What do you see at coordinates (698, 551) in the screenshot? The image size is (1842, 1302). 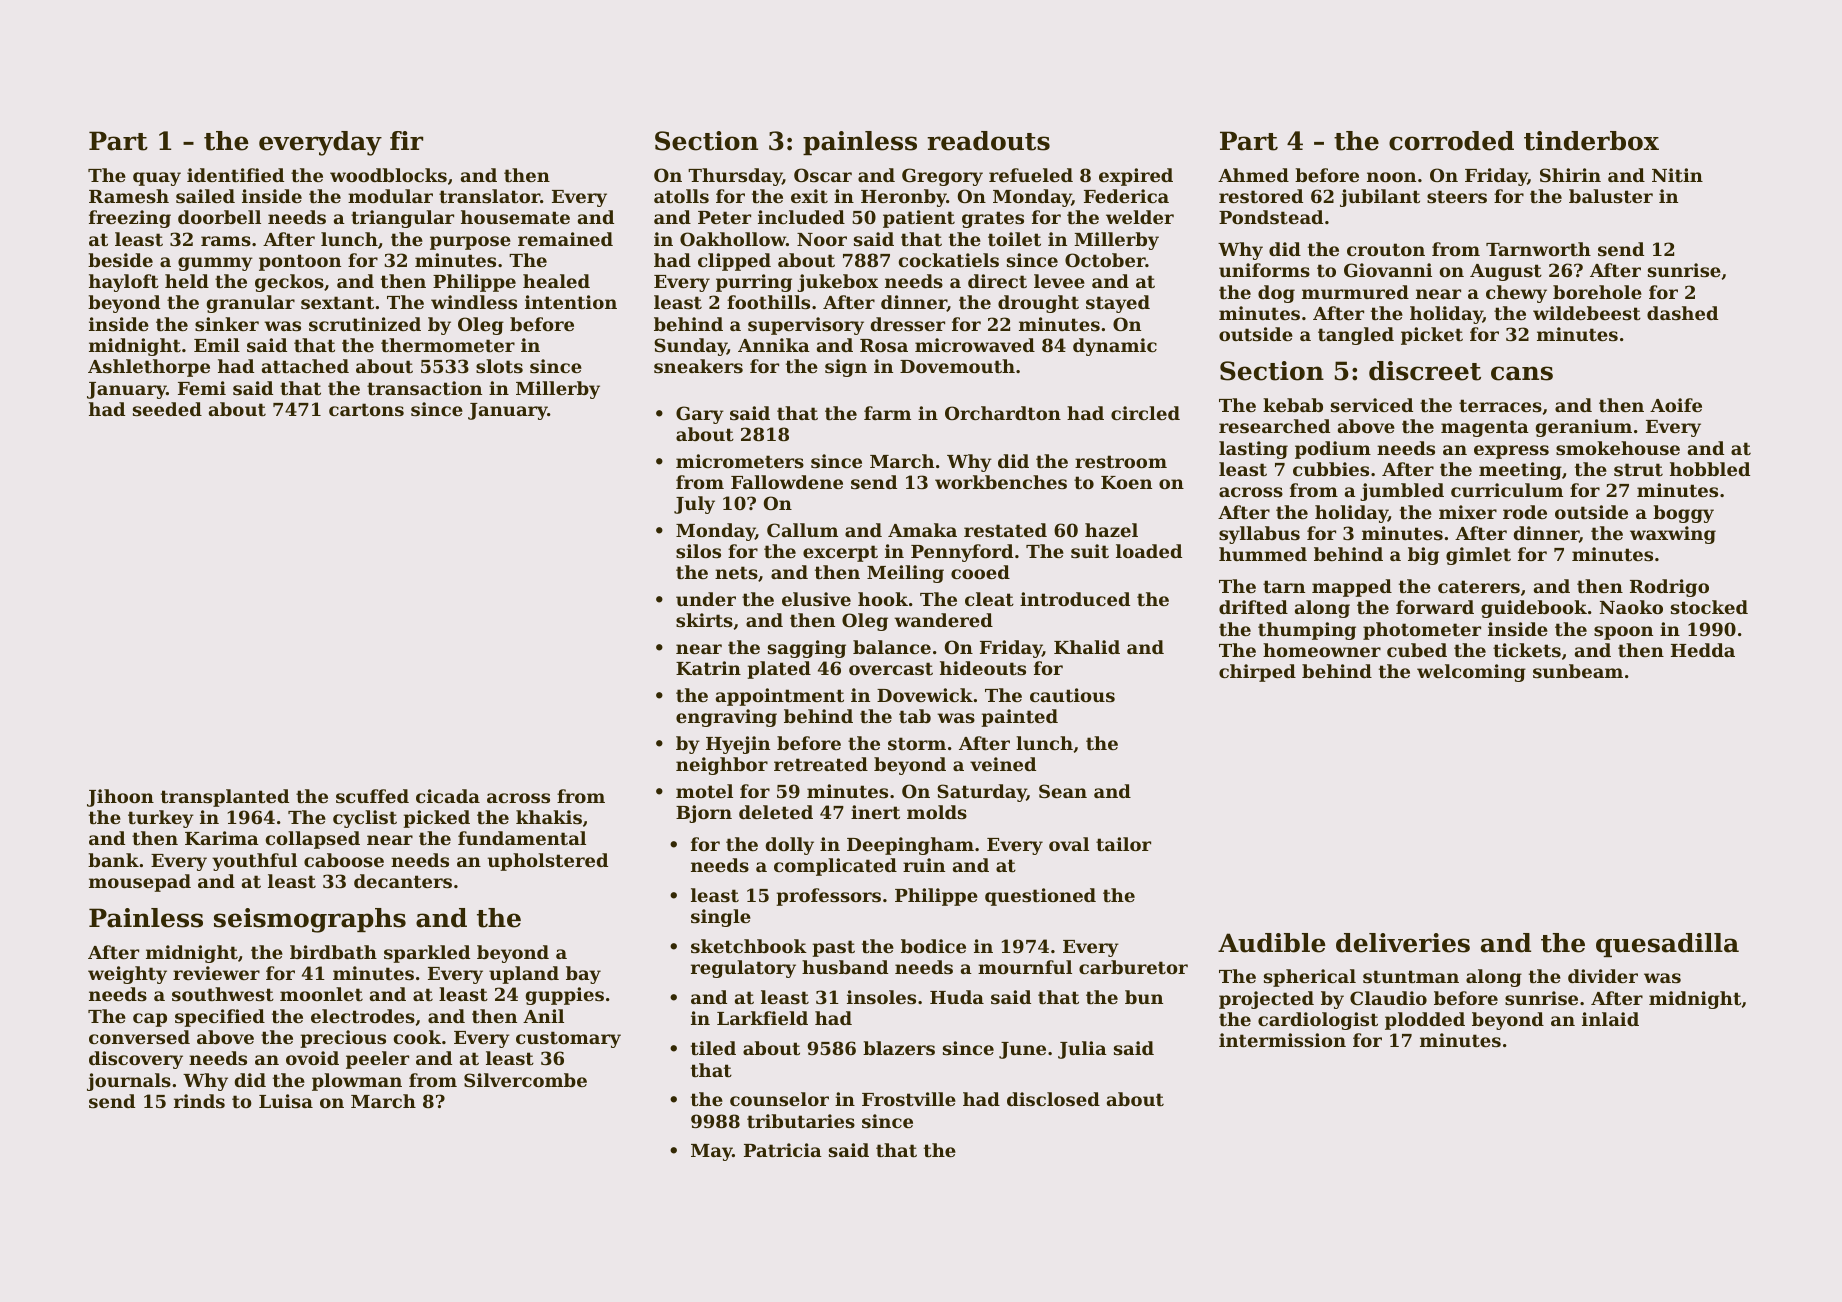 I see `silos` at bounding box center [698, 551].
